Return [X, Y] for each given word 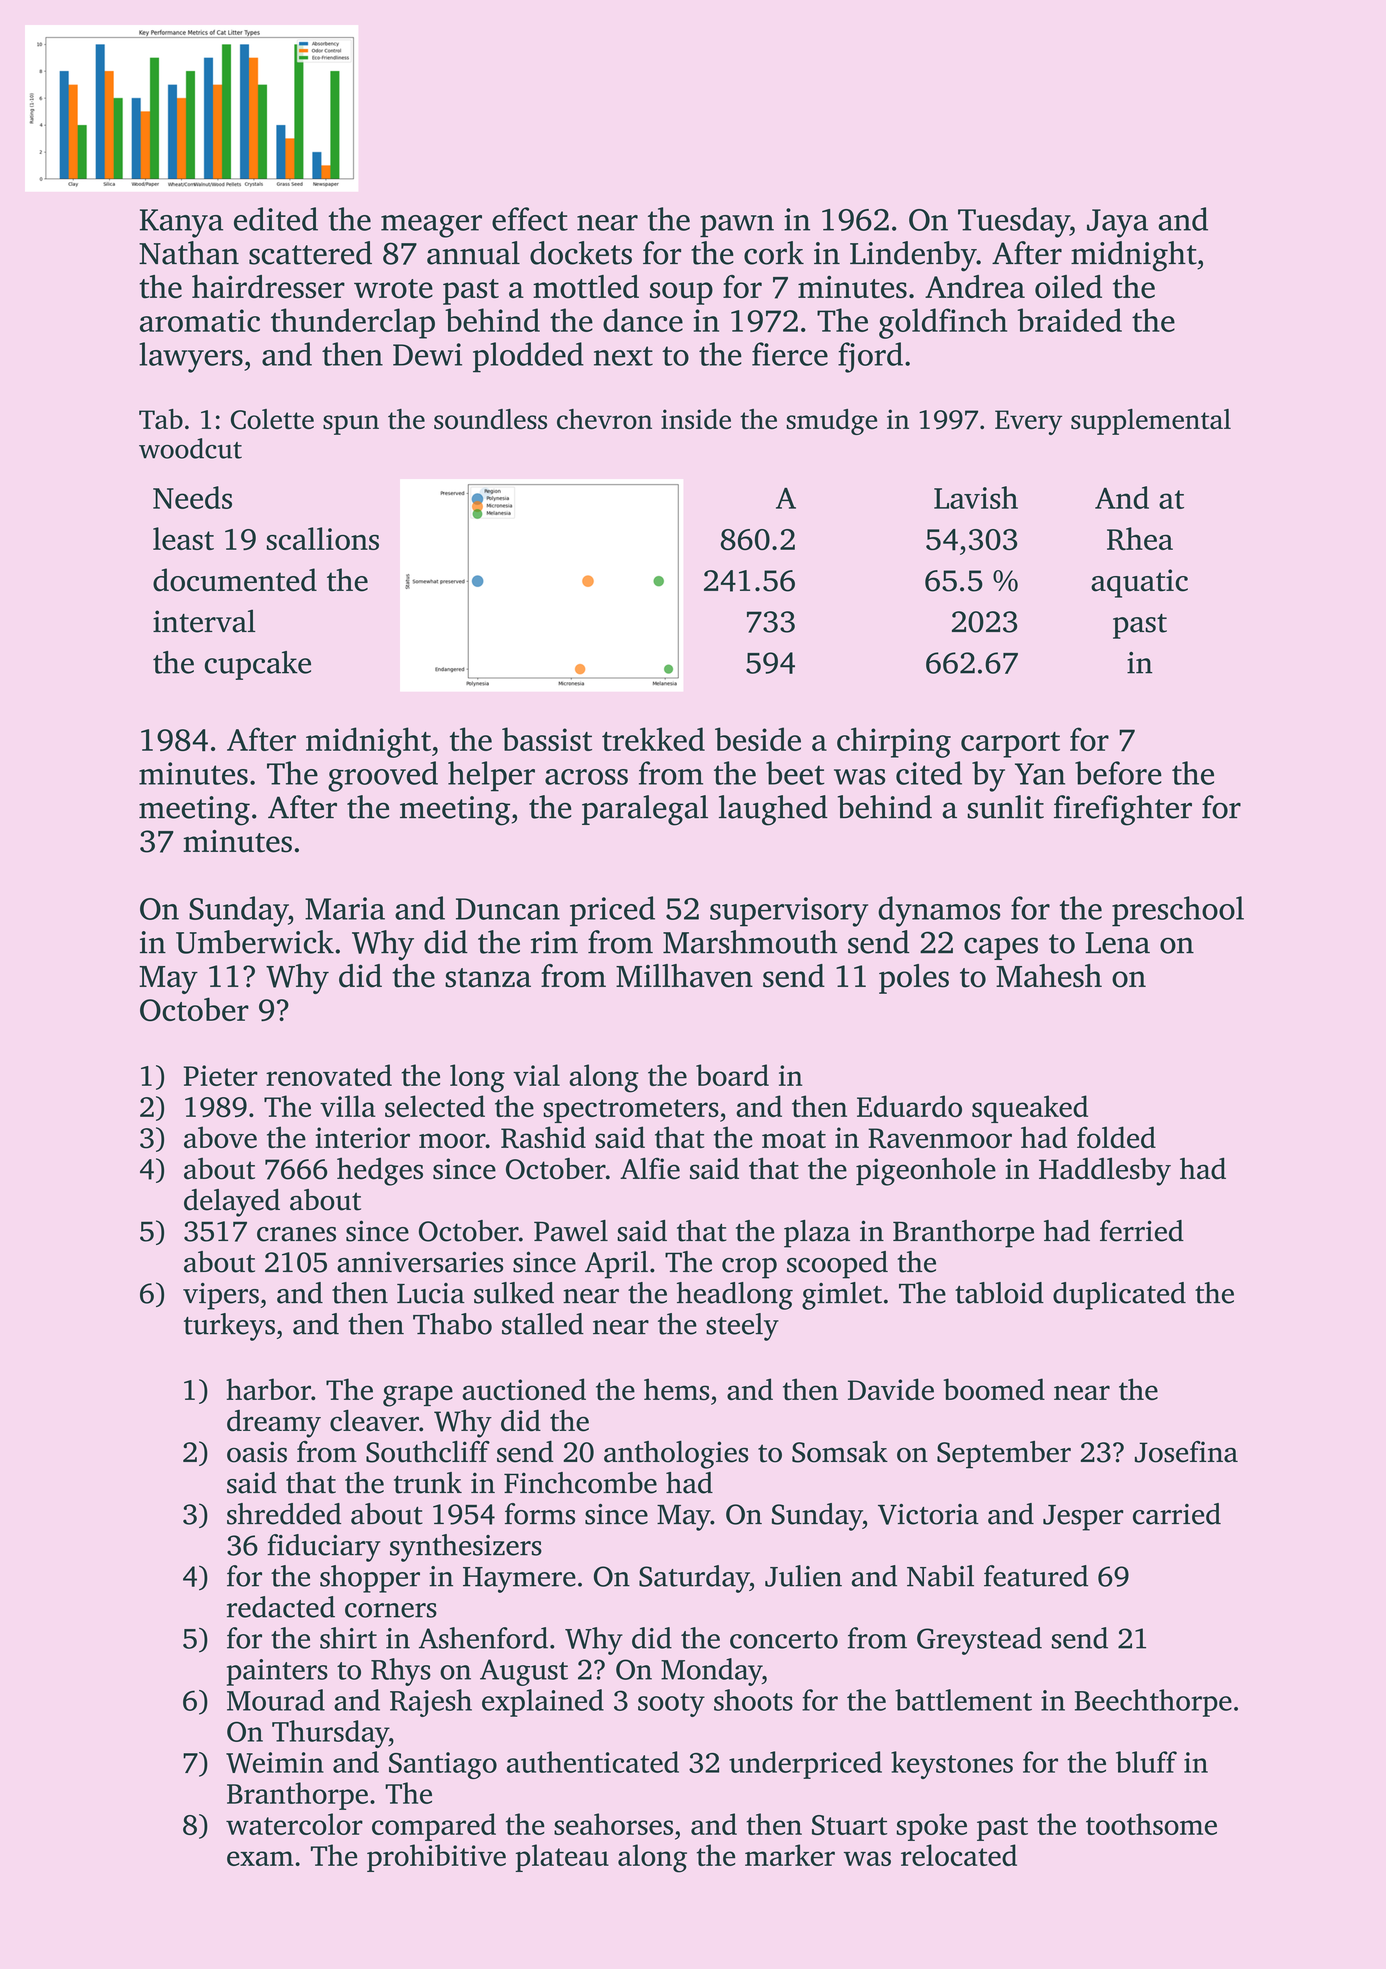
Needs [192, 497]
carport [1010, 745]
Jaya [1117, 223]
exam [260, 1858]
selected [435, 1106]
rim [554, 942]
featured [1036, 1576]
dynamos [939, 911]
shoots [753, 1700]
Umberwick [255, 942]
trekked [653, 739]
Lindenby [913, 256]
